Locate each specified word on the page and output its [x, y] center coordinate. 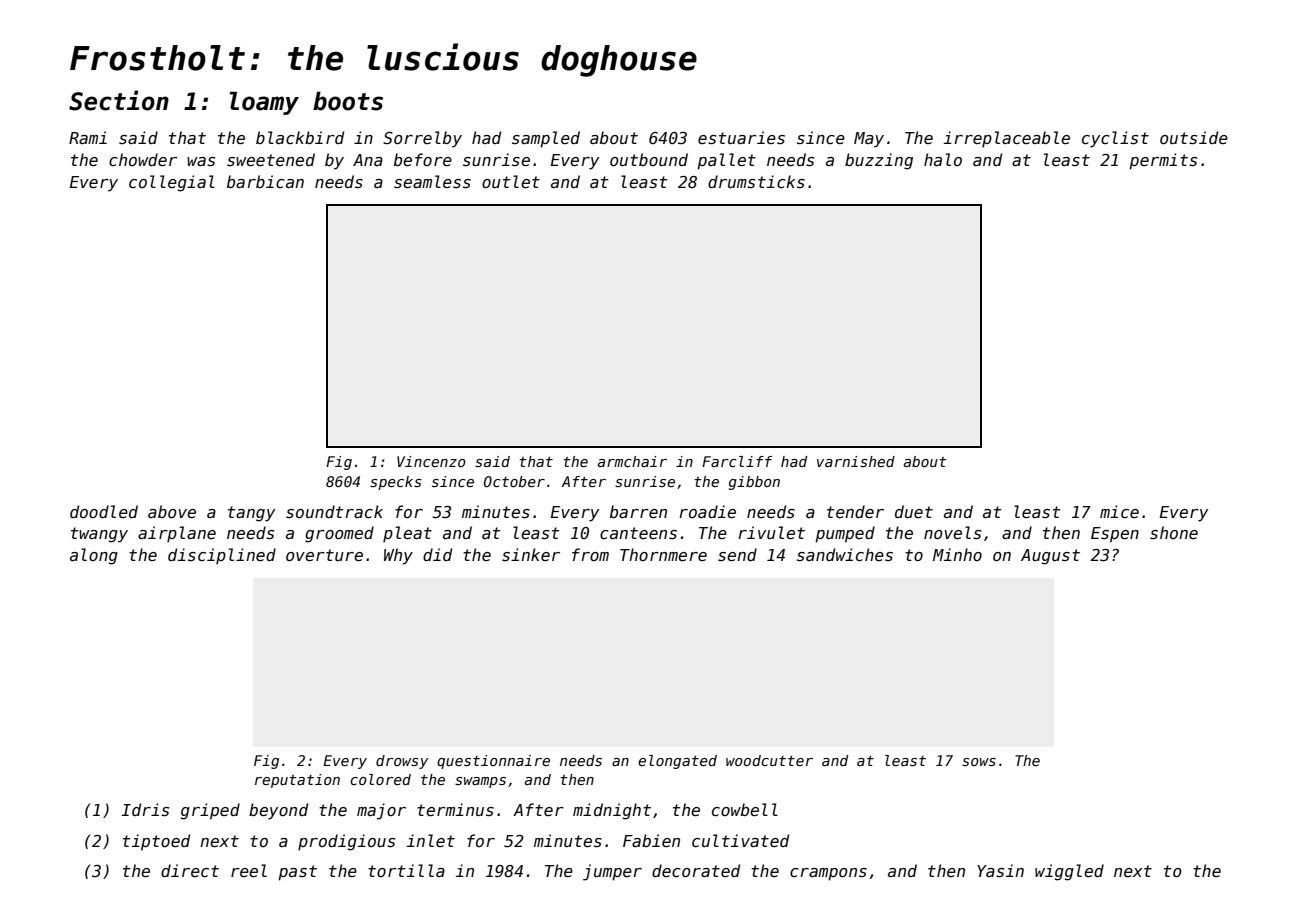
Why [398, 556]
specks [396, 483]
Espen [1115, 535]
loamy [264, 103]
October [514, 481]
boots [348, 101]
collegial [172, 183]
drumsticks [756, 182]
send [737, 554]
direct [190, 870]
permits [1163, 161]
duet [914, 511]
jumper [612, 872]
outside [1194, 138]
